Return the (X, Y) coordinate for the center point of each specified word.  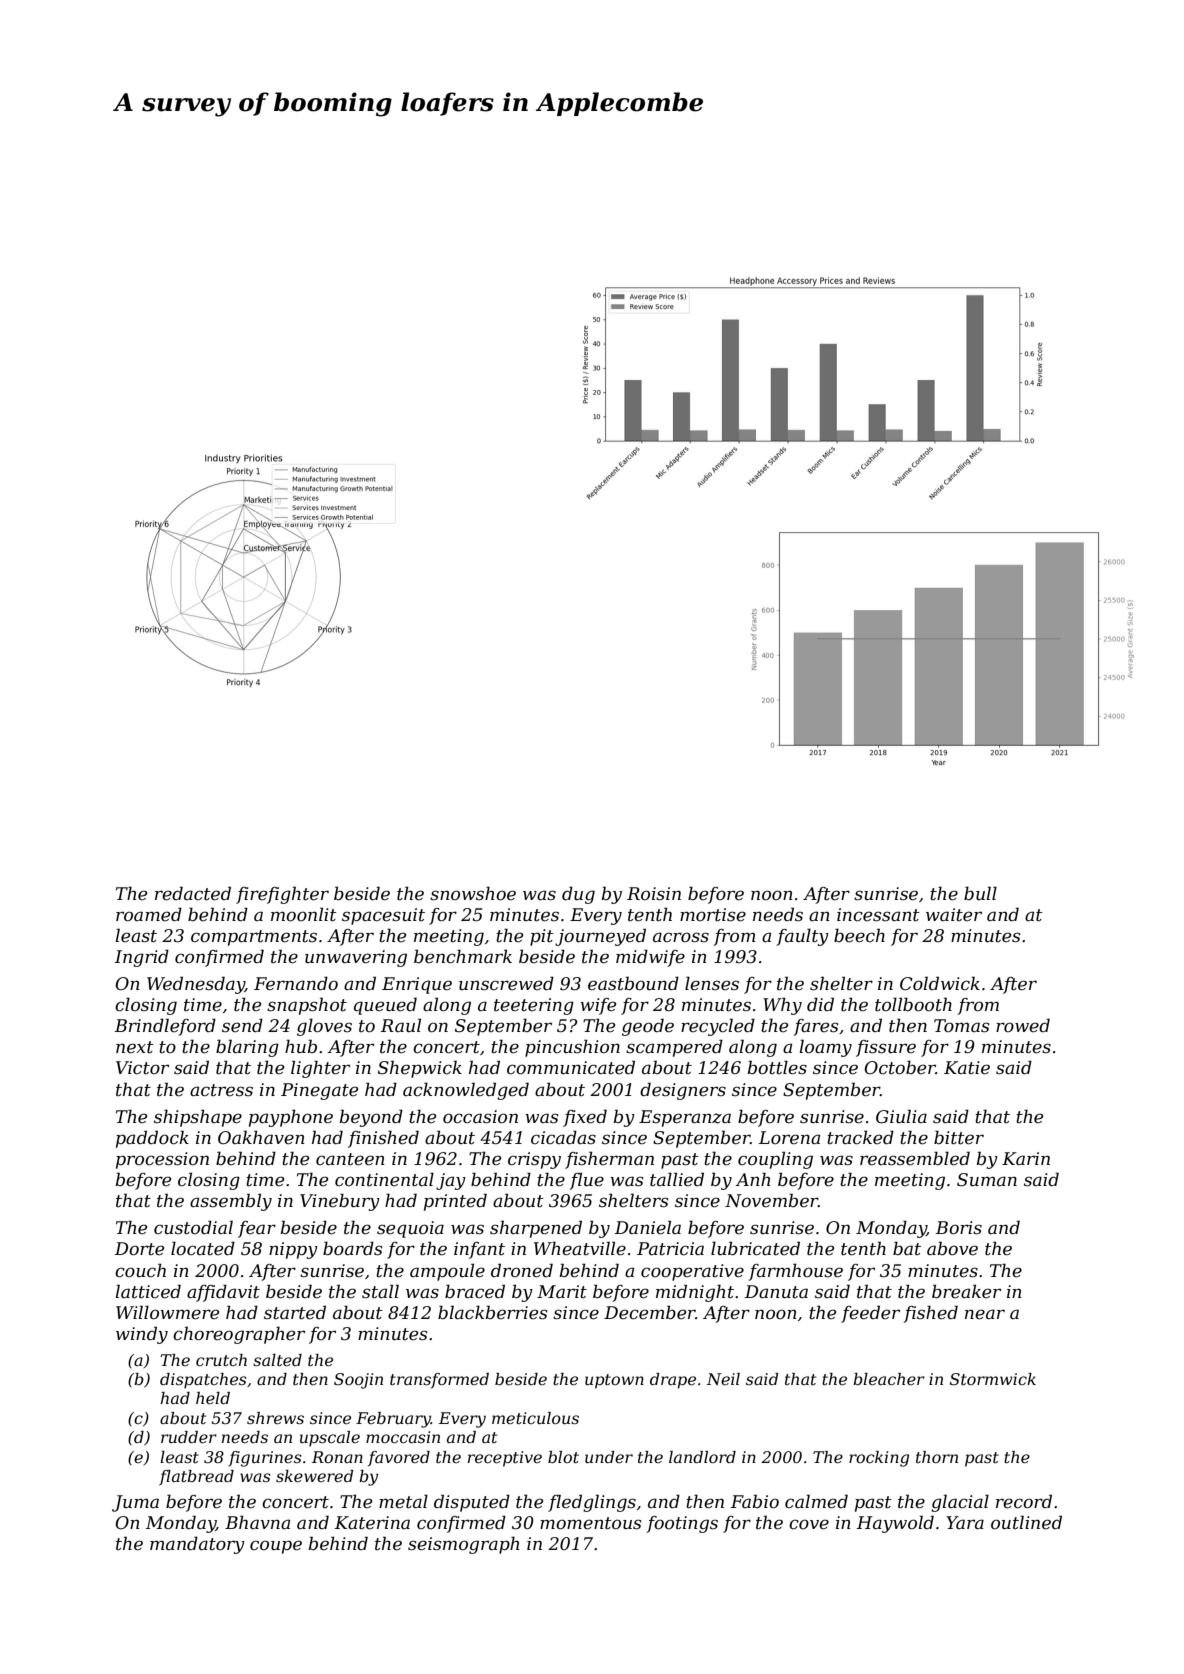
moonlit (304, 914)
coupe (276, 1547)
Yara (965, 1522)
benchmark (463, 956)
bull (980, 893)
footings (682, 1524)
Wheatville (580, 1248)
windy (142, 1335)
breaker (966, 1291)
